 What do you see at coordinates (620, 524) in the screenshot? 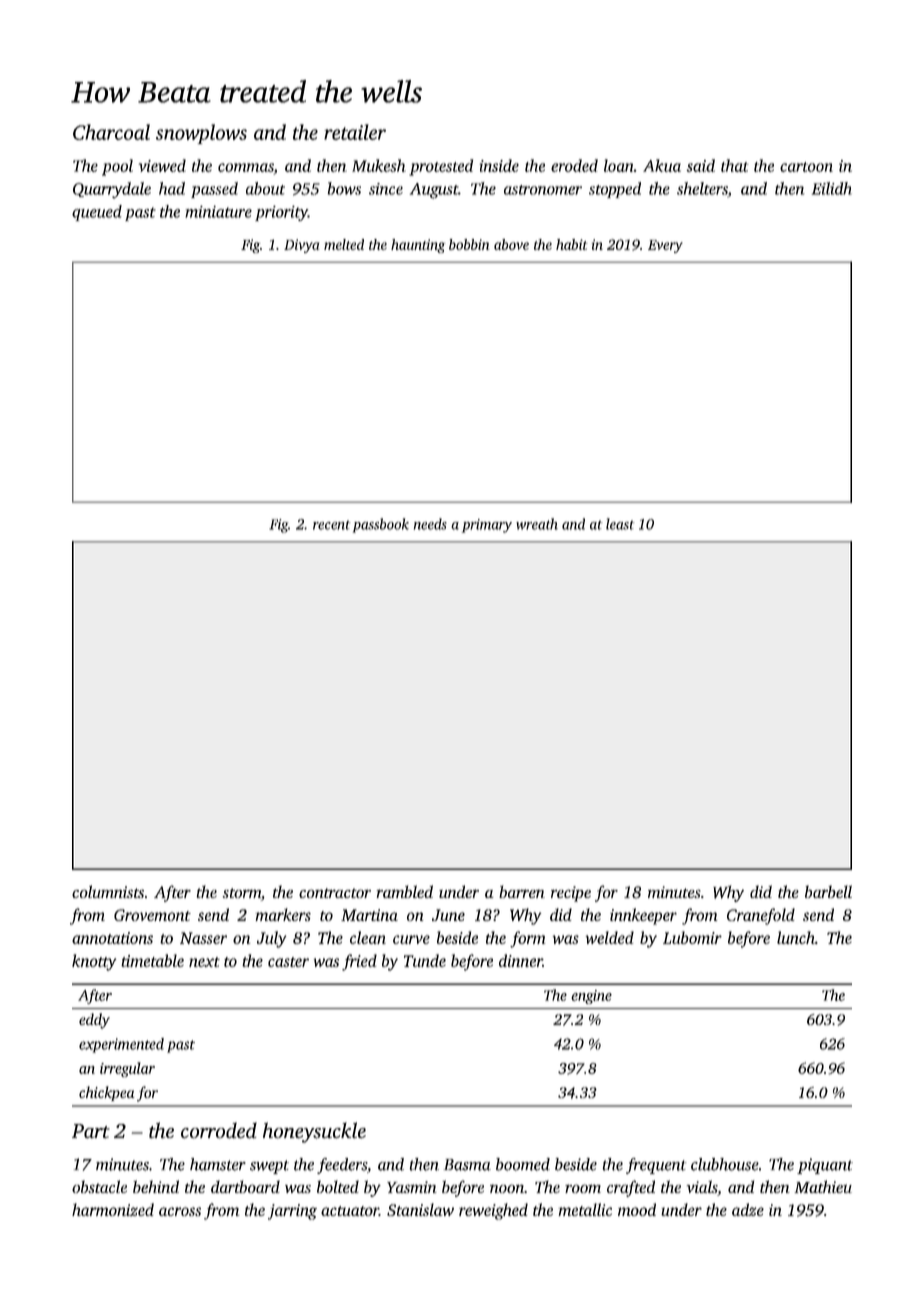
I see `least` at bounding box center [620, 524].
